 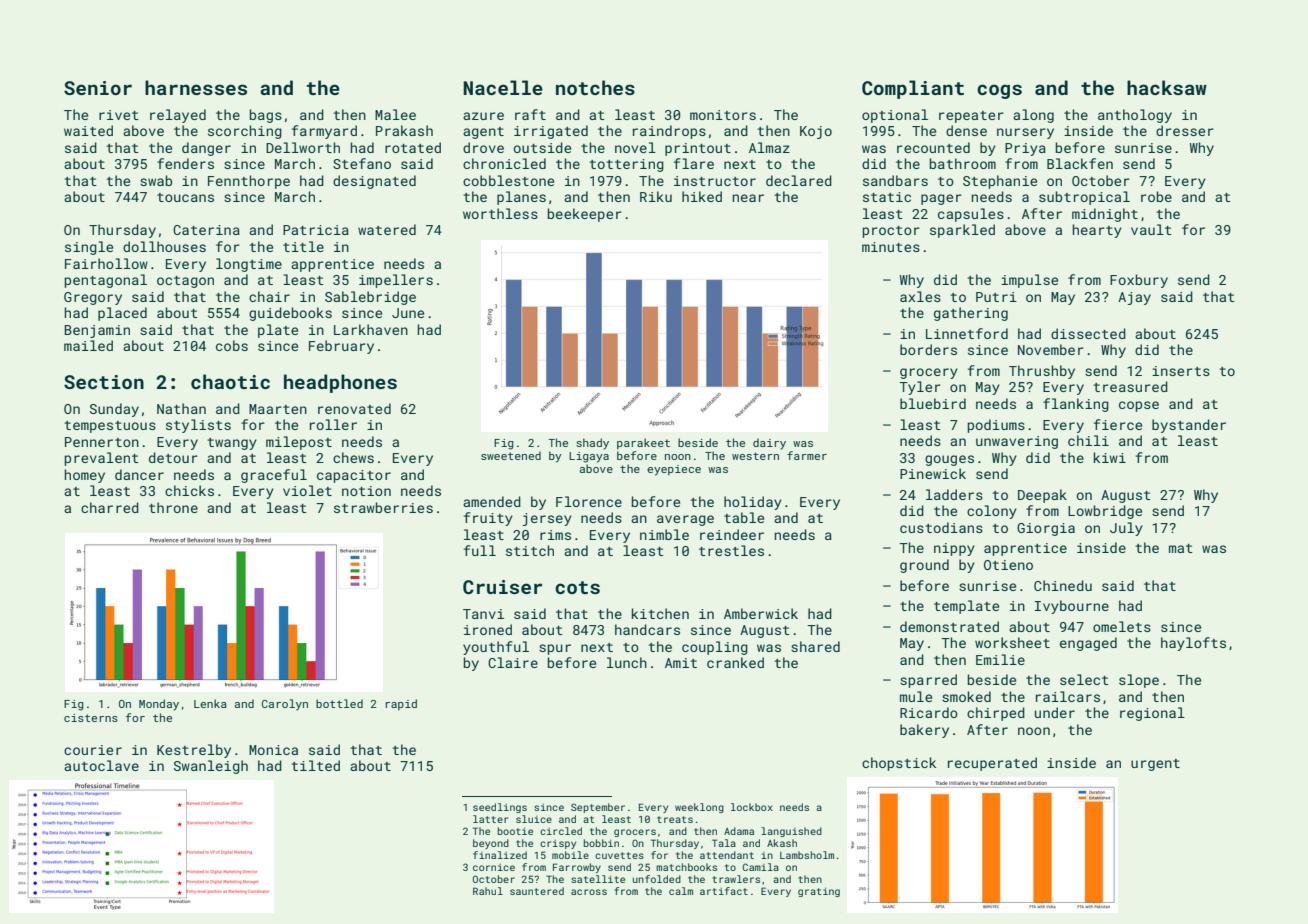 I want to click on Amberwick, so click(x=761, y=613).
